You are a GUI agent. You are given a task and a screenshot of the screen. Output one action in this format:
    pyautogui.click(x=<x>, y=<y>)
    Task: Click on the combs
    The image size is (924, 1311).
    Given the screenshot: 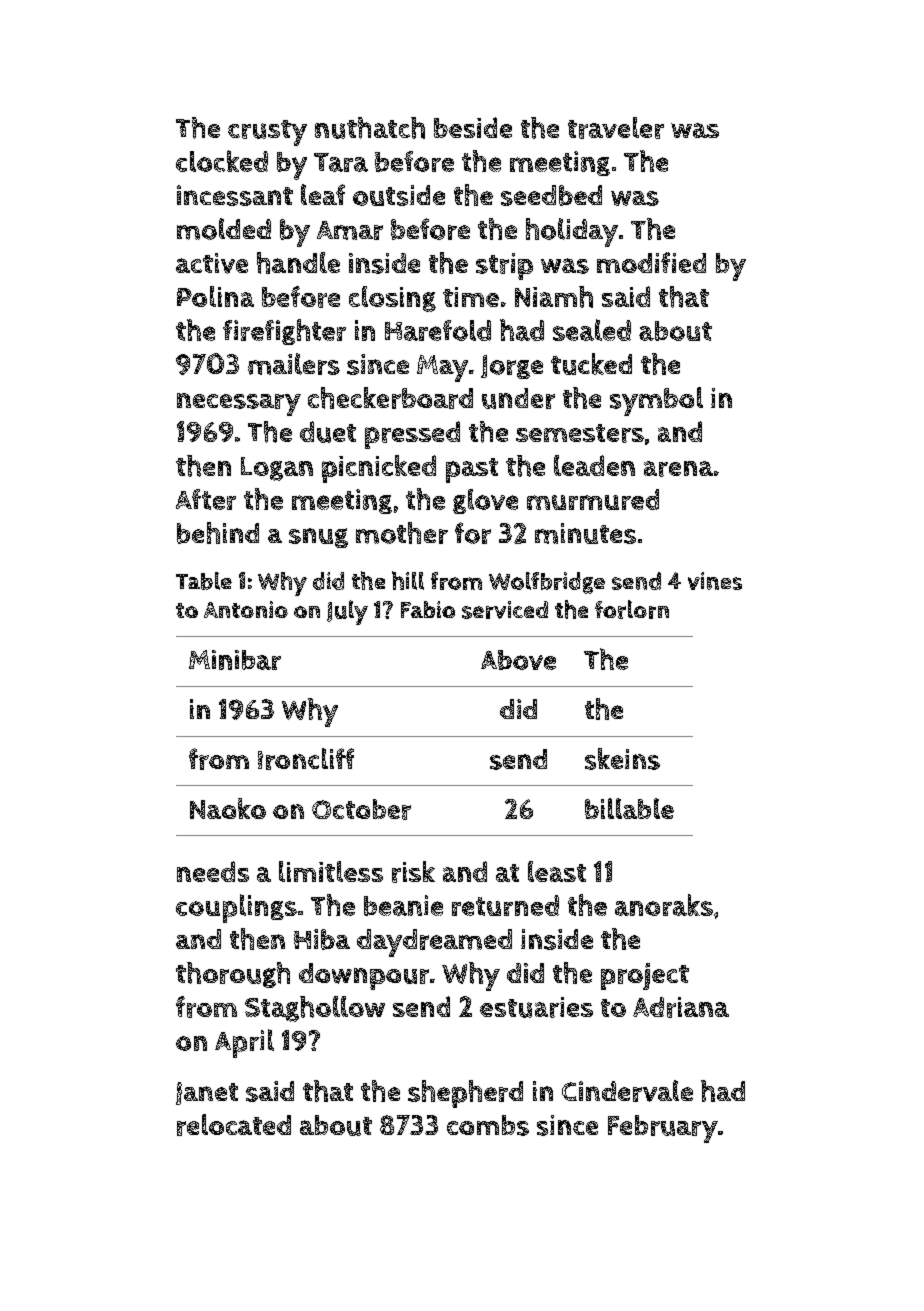 What is the action you would take?
    pyautogui.click(x=488, y=1125)
